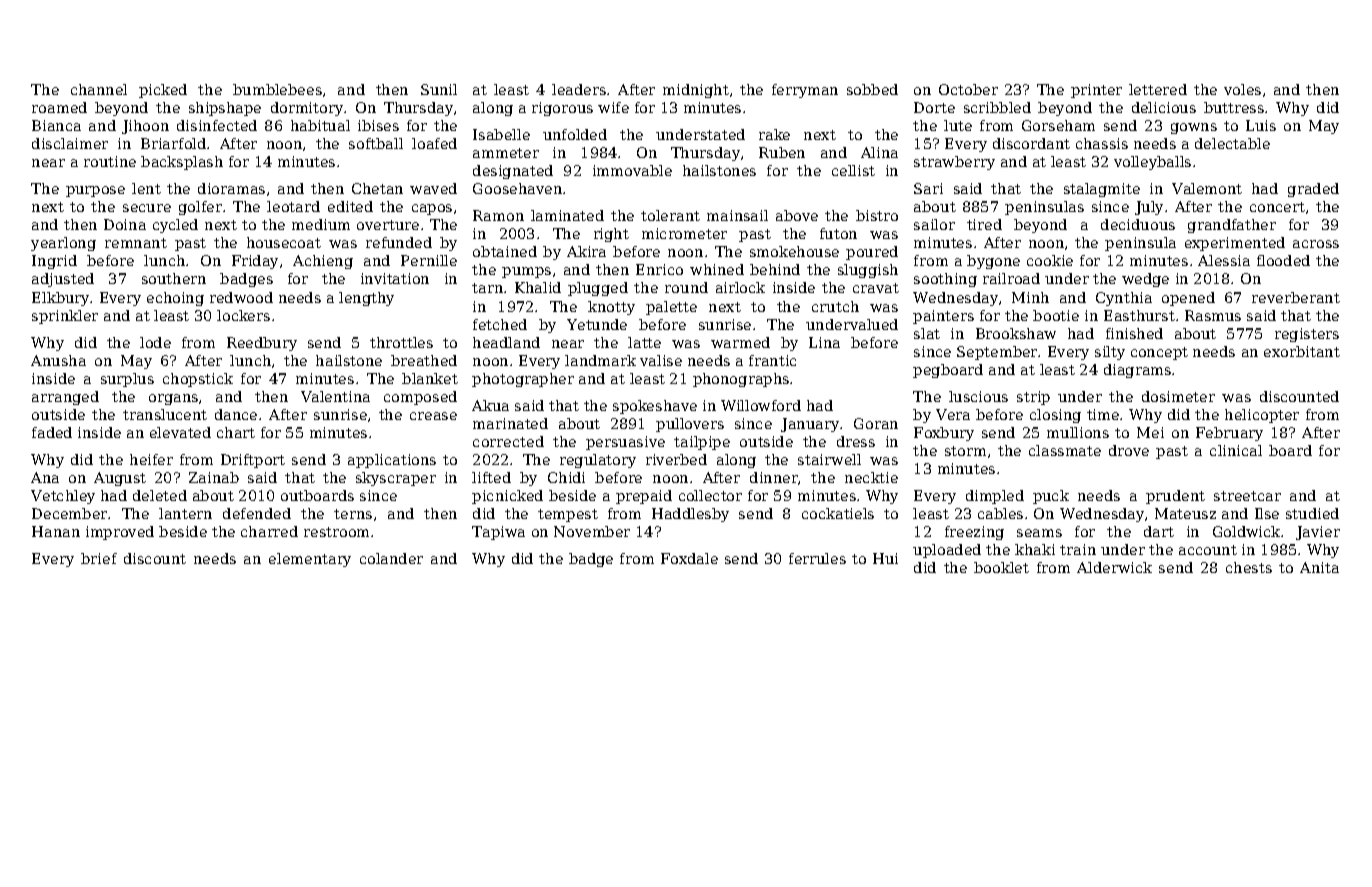 This document has width=1372, height=887. Describe the element at coordinates (391, 558) in the document. I see `colander` at that location.
